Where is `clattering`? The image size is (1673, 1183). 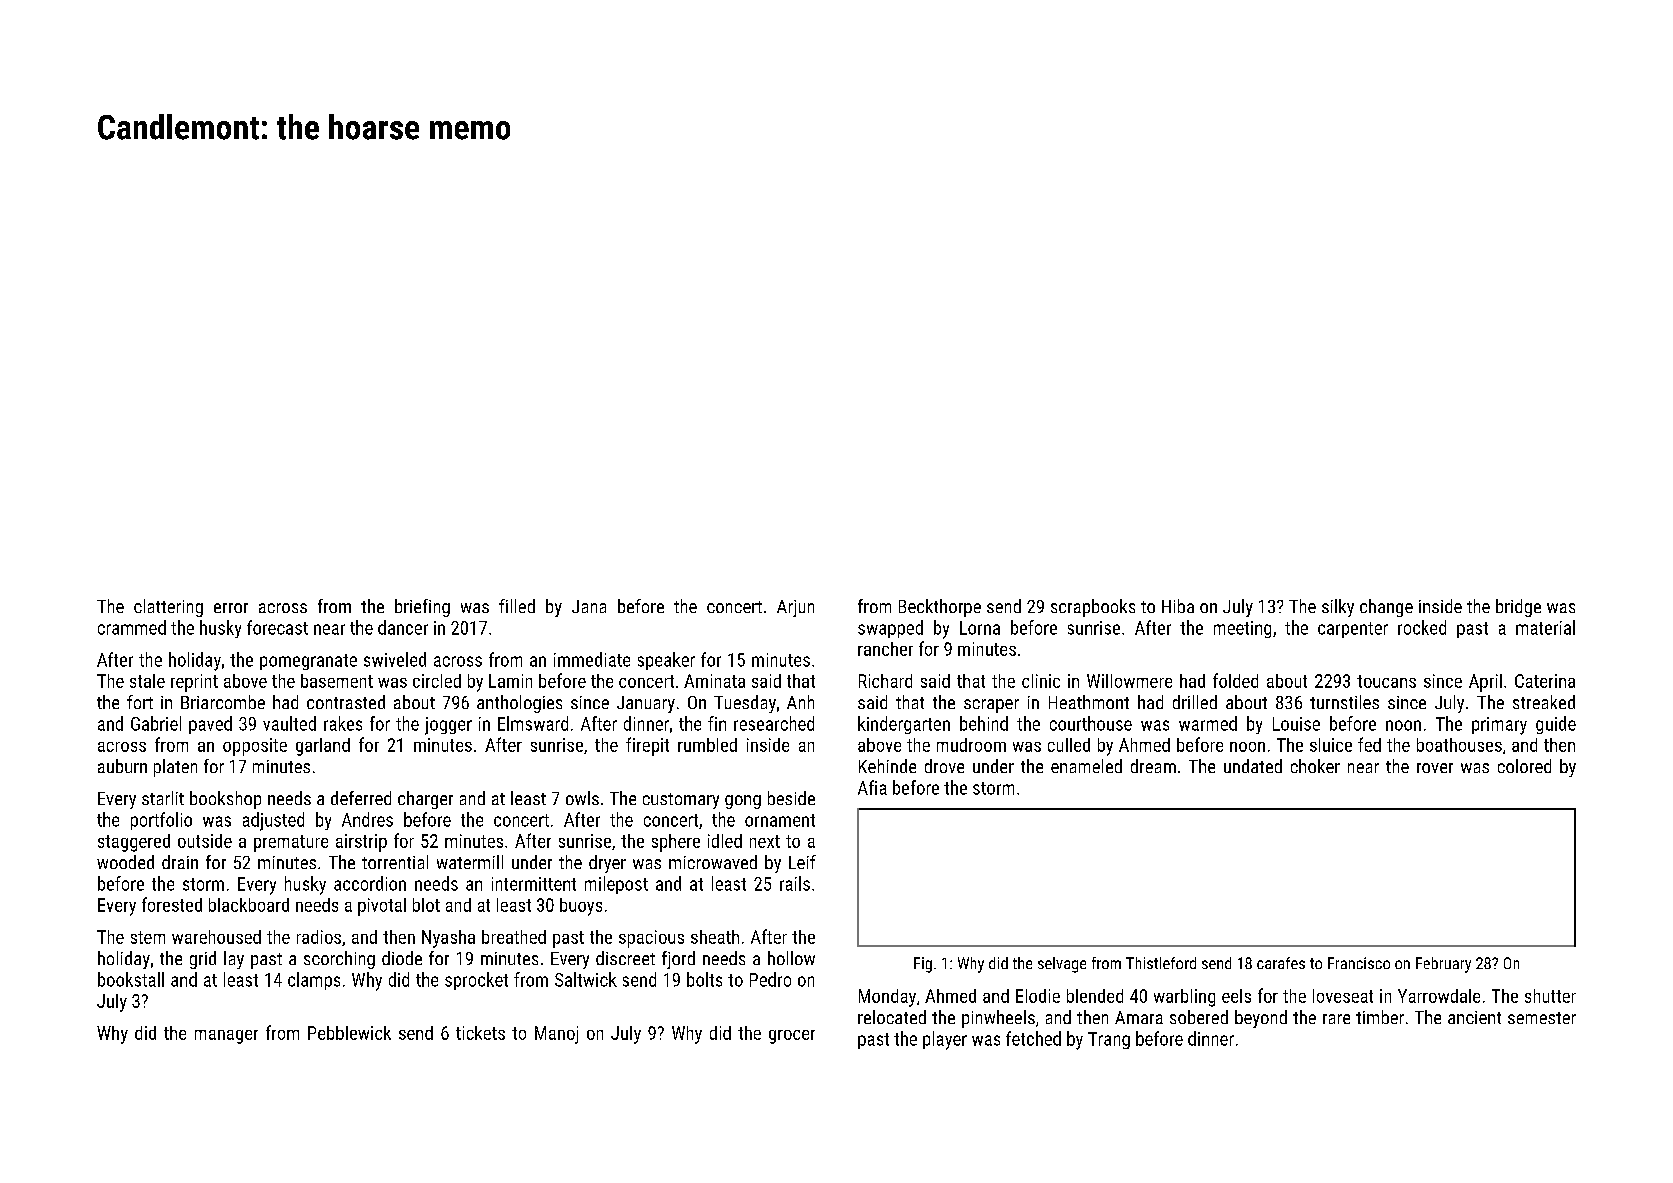
clattering is located at coordinates (168, 608).
